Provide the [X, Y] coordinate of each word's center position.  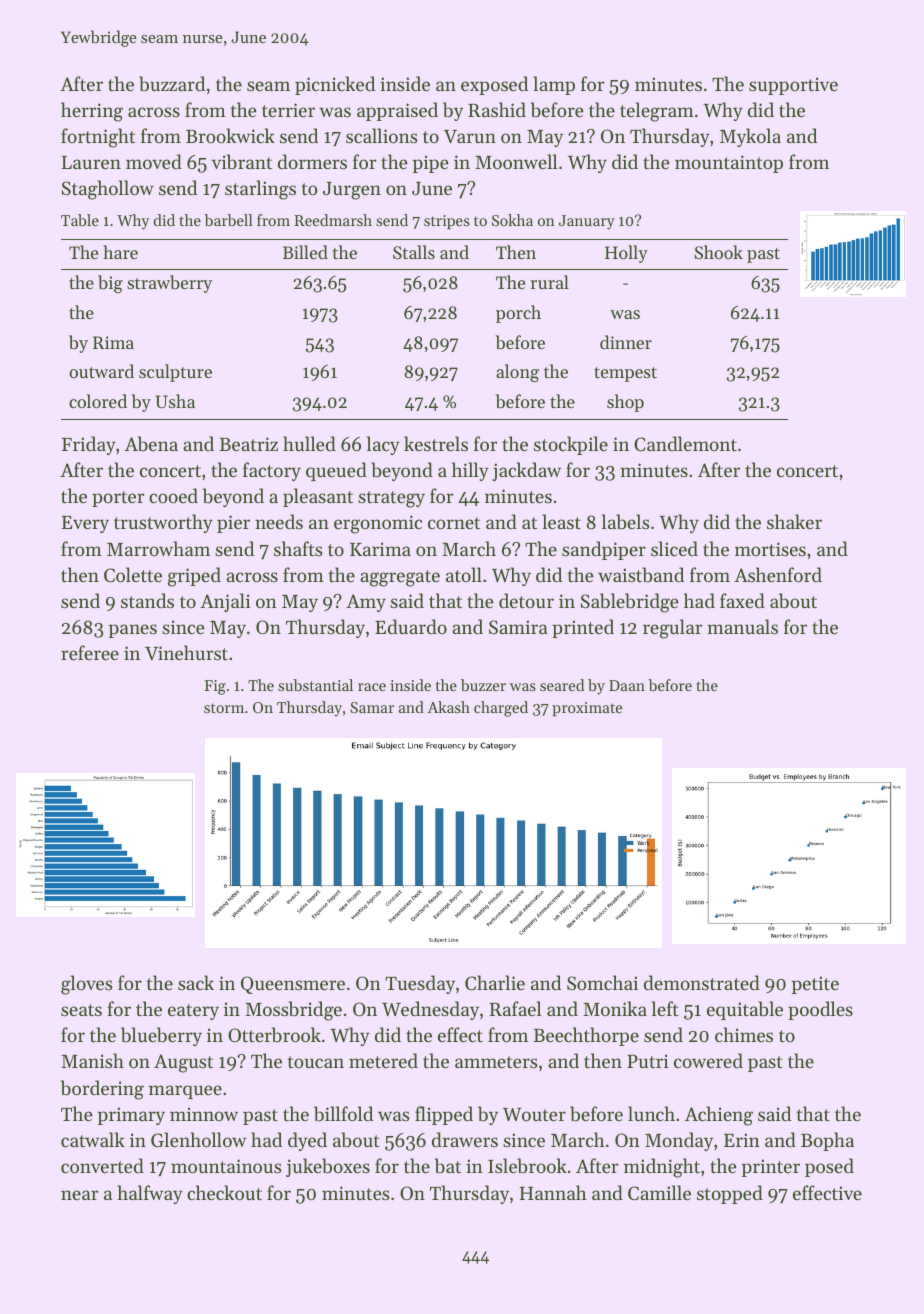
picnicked [335, 85]
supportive [793, 86]
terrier [288, 110]
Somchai [602, 982]
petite [815, 985]
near [79, 1195]
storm [224, 708]
